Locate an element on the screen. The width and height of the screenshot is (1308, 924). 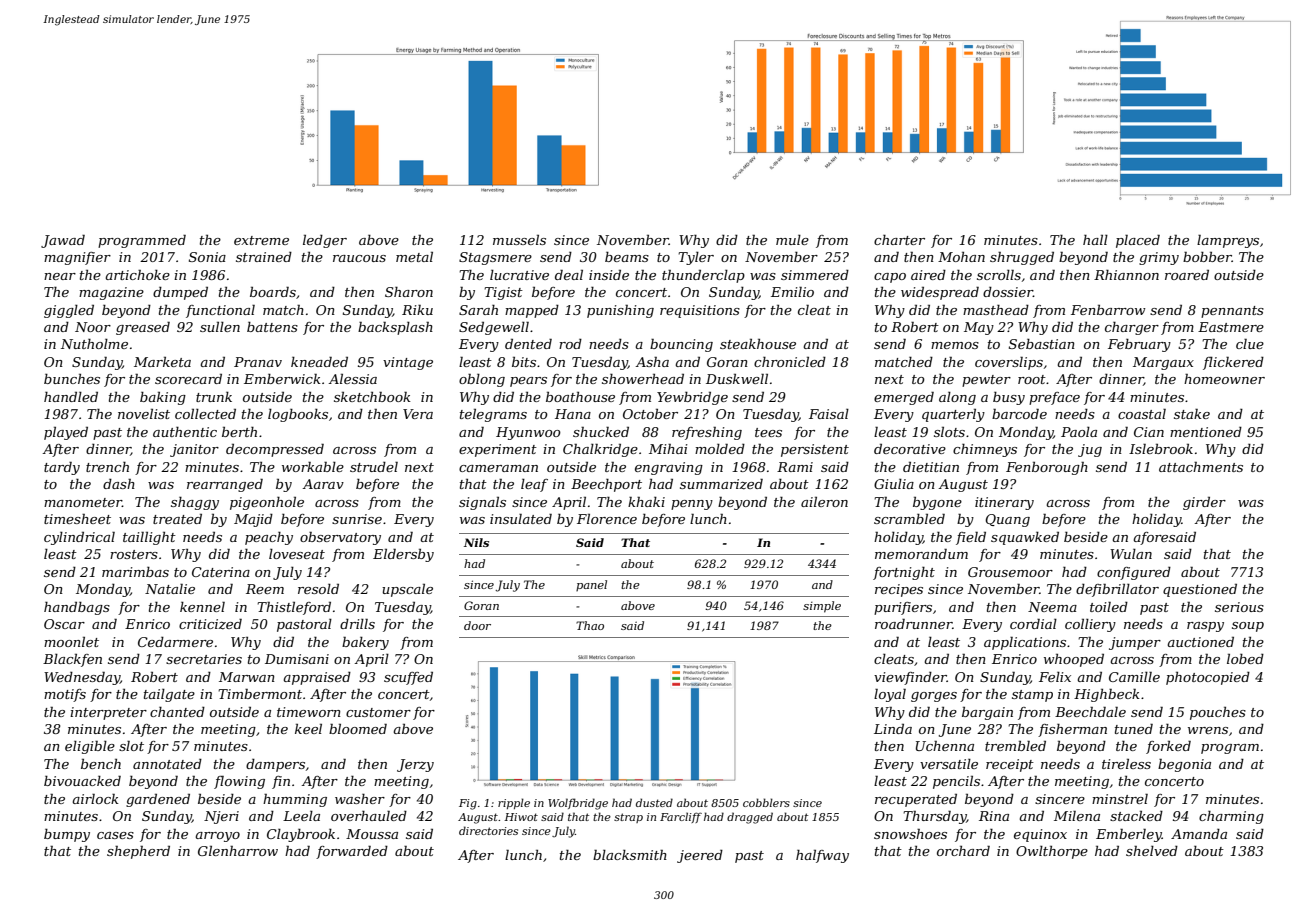
shepherd is located at coordinates (138, 852).
